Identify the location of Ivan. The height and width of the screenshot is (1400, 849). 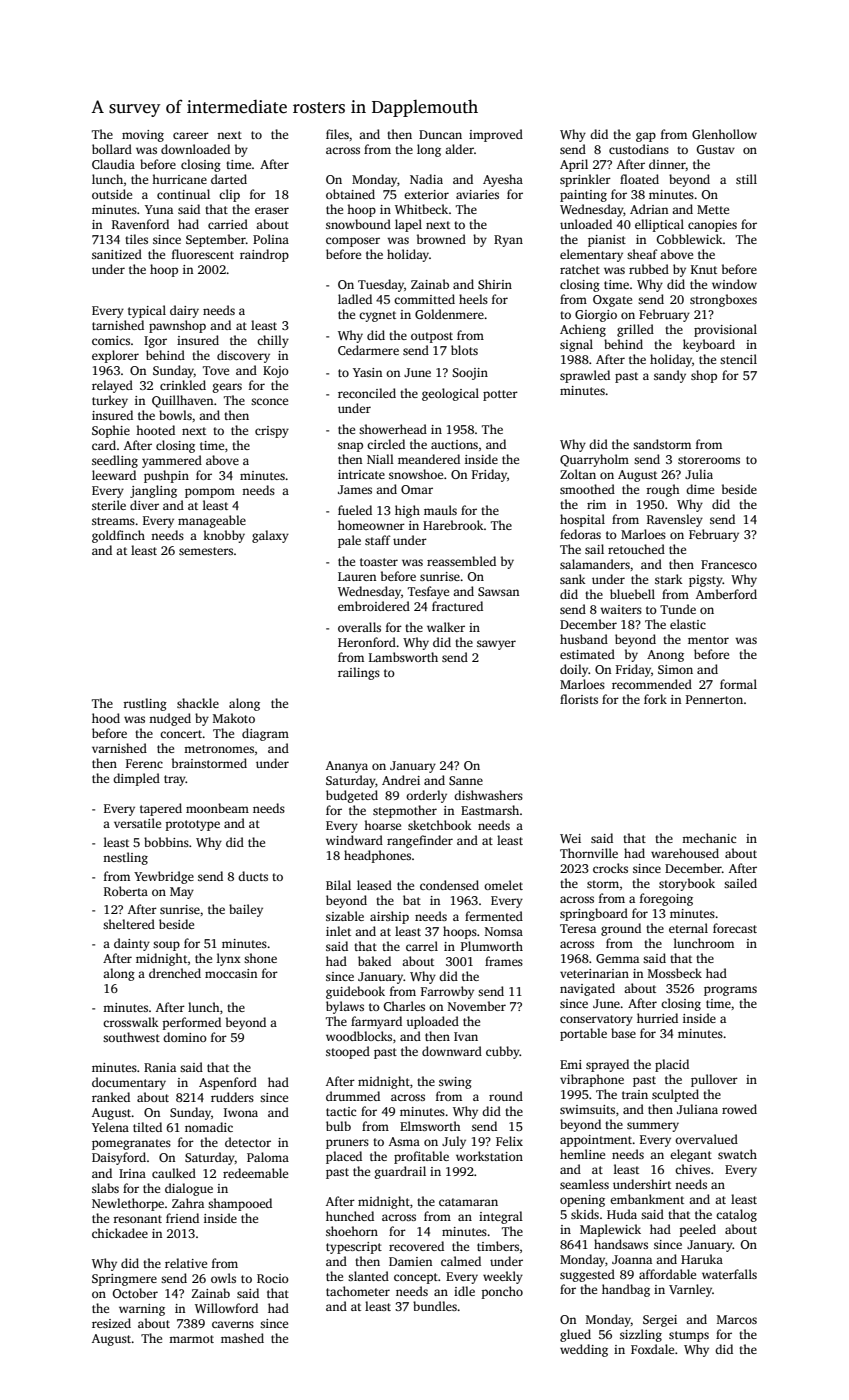
(466, 1036).
